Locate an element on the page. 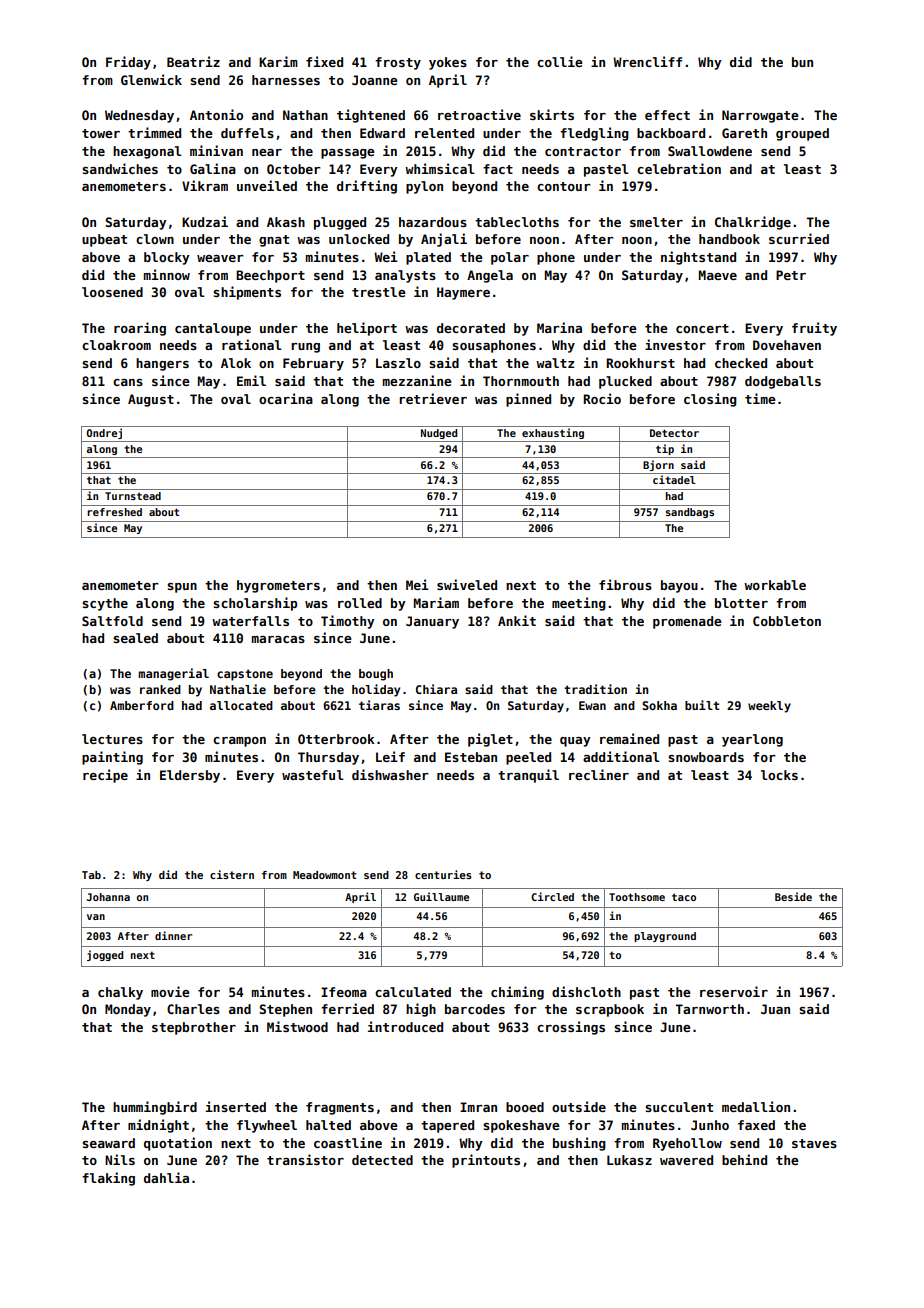 The width and height of the page is (924, 1308). Friday is located at coordinates (128, 63).
